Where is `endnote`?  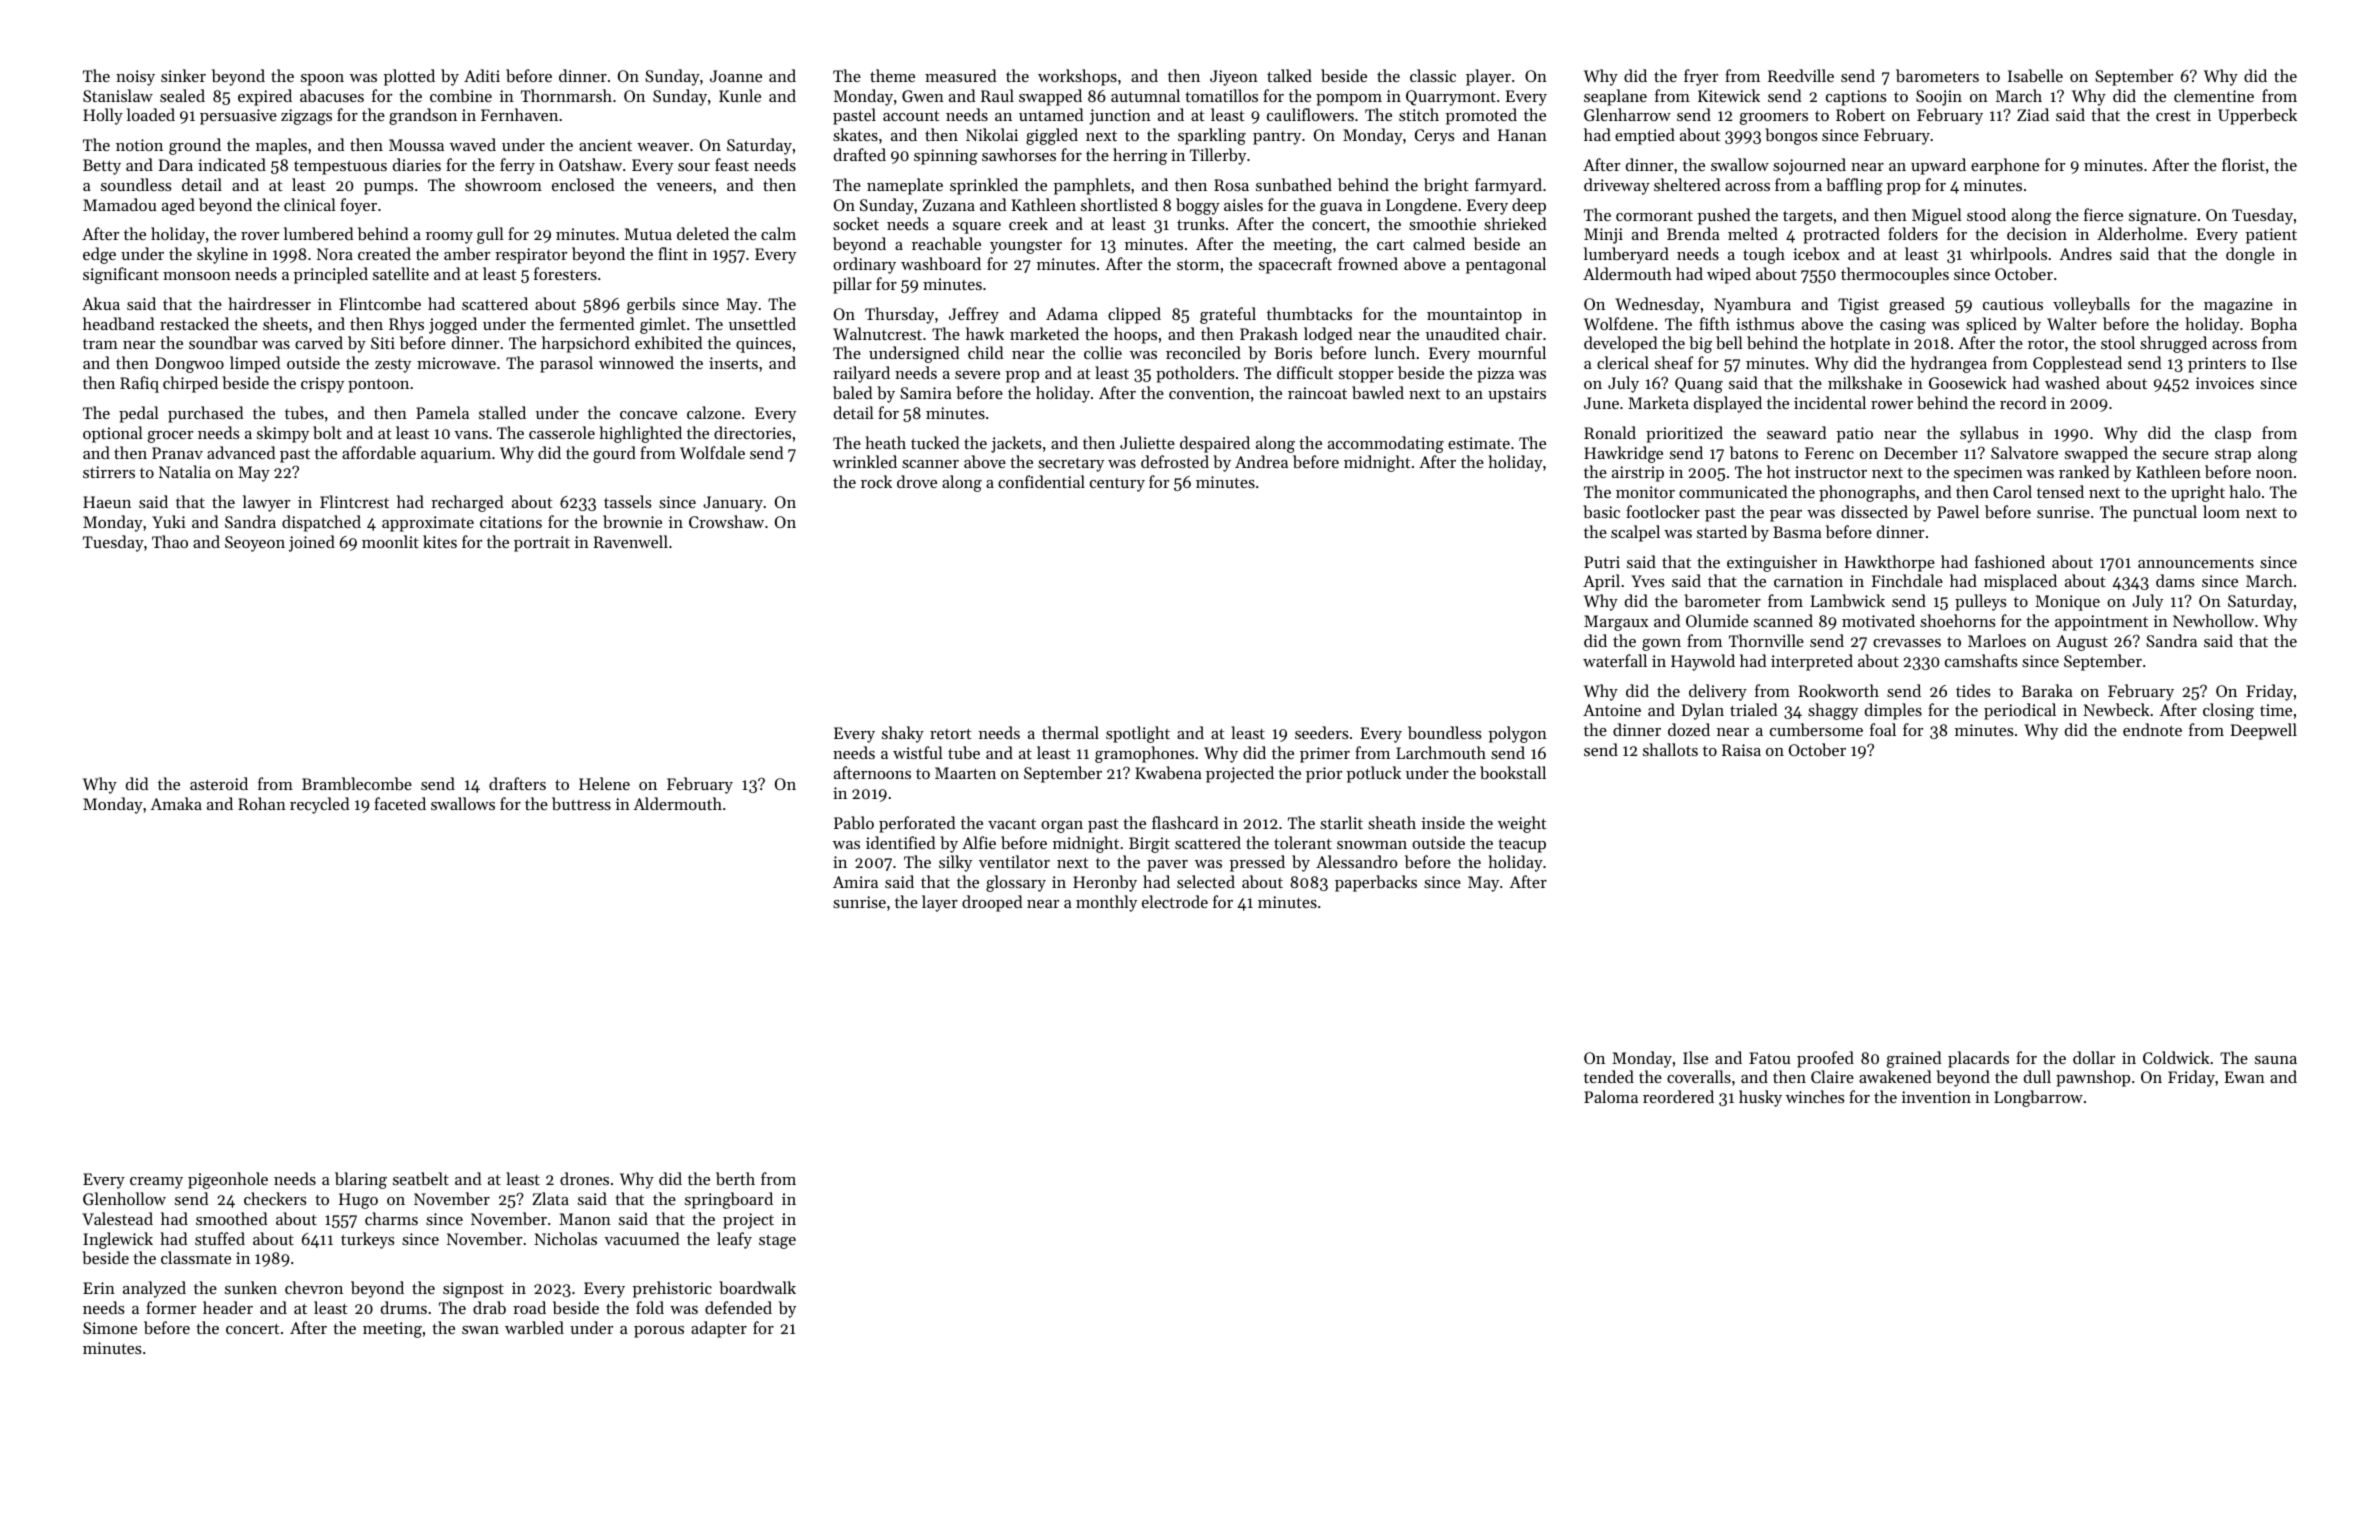 endnote is located at coordinates (2152, 729).
